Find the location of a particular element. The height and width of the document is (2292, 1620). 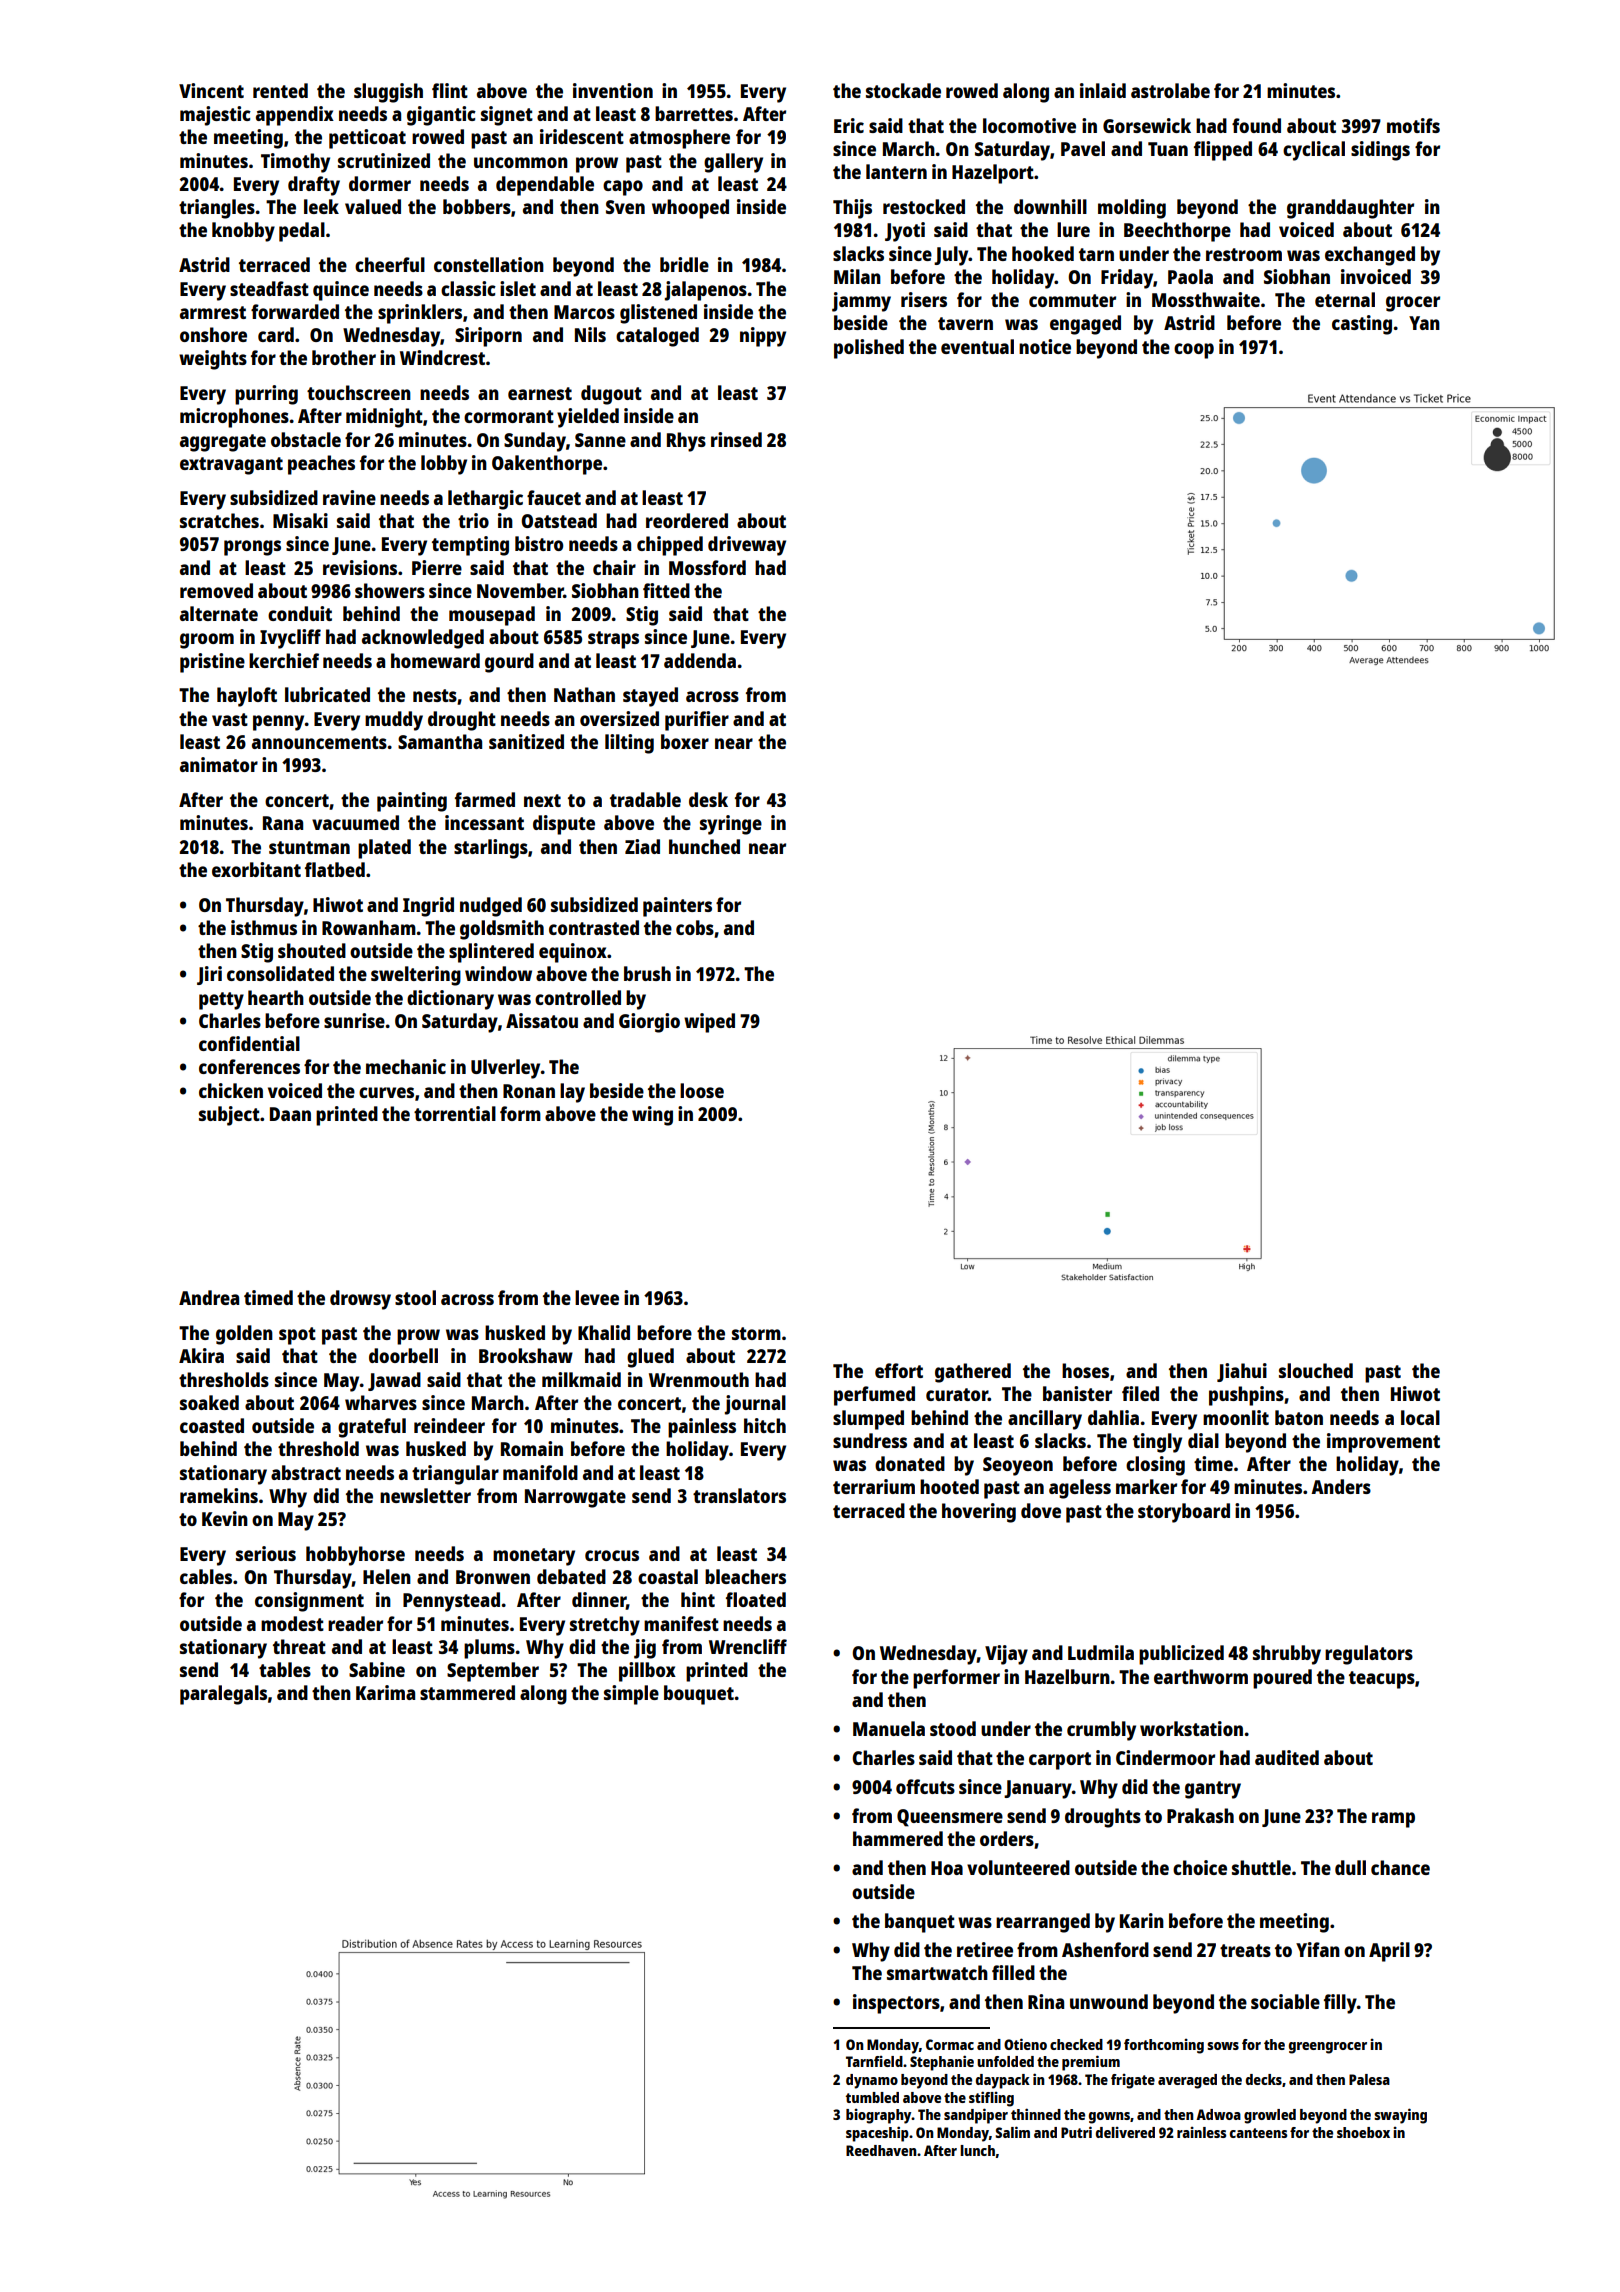

sprinklers is located at coordinates (420, 314).
